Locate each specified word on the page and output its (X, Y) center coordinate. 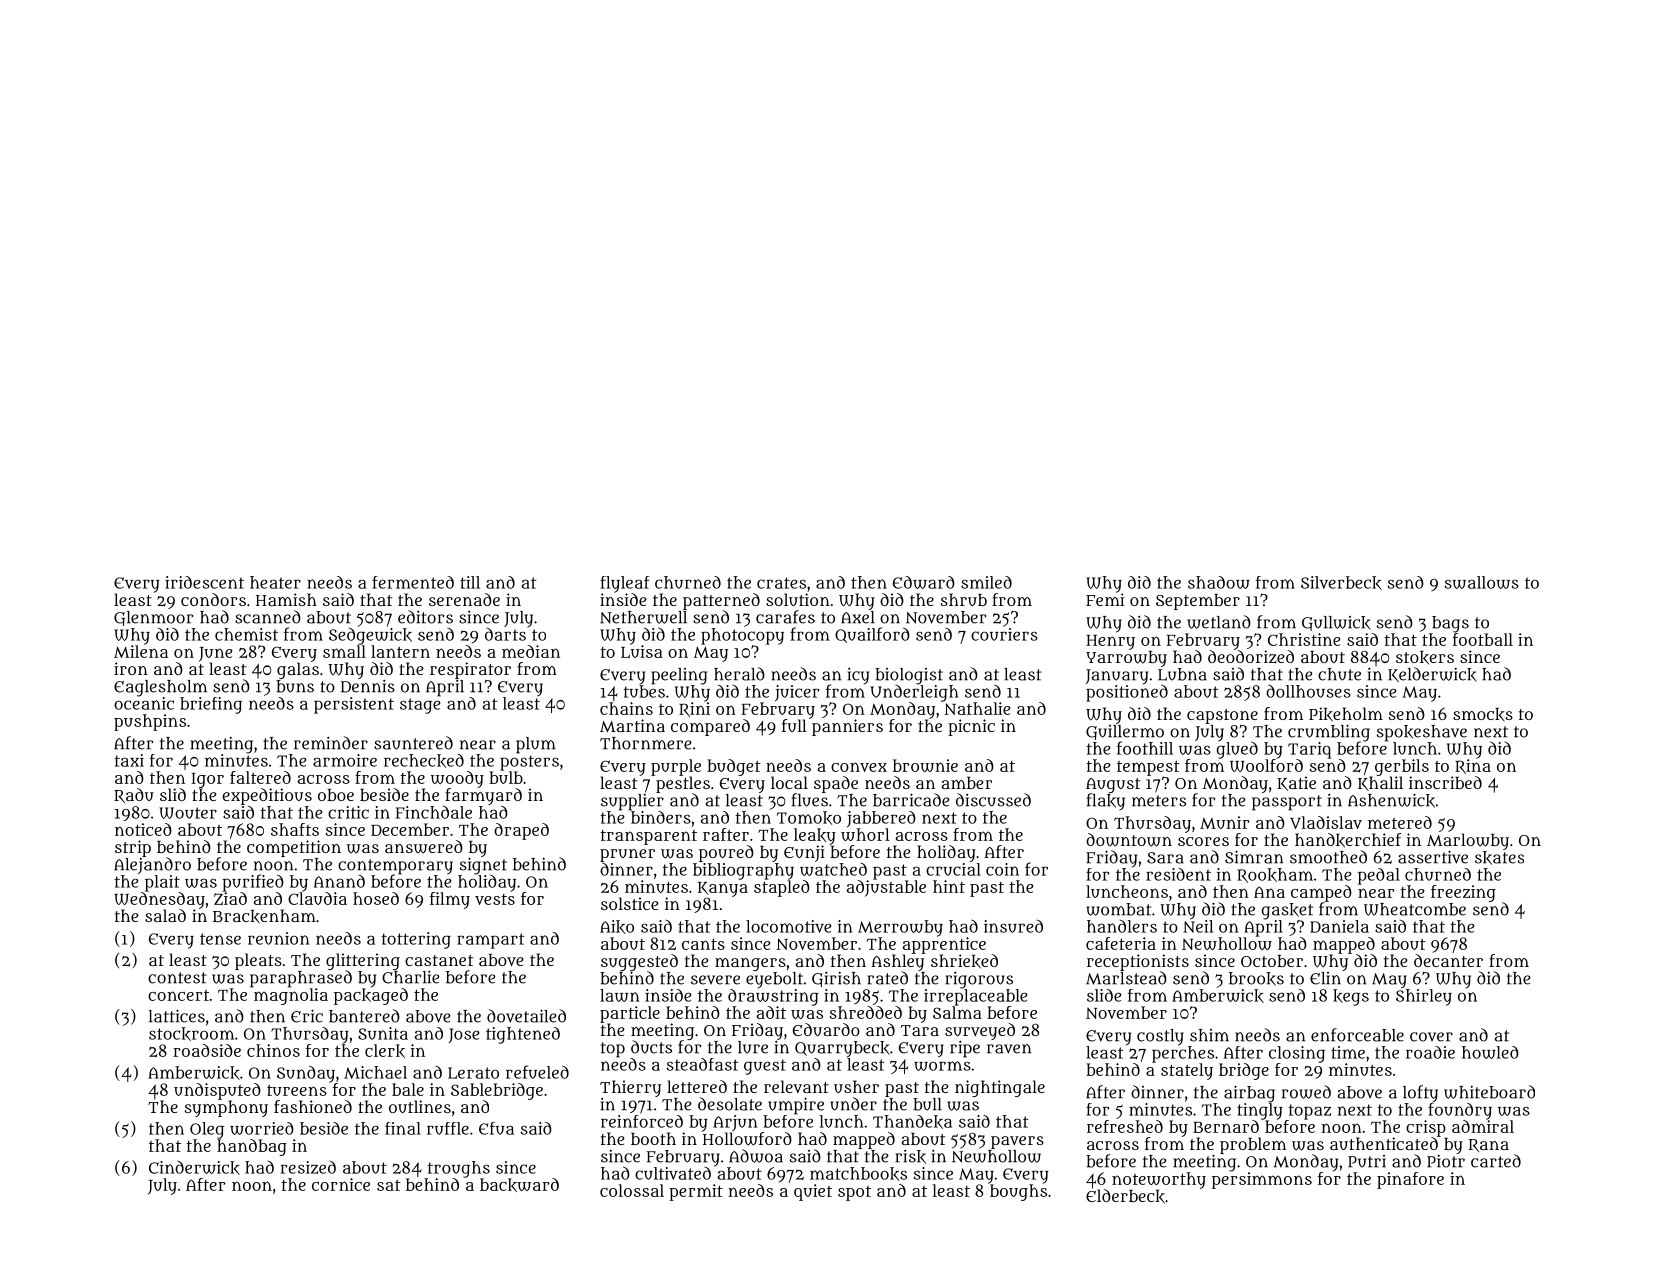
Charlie (411, 977)
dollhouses (1308, 691)
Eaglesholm (160, 688)
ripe (965, 1049)
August (1113, 785)
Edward (924, 582)
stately (1187, 1071)
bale (408, 1089)
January (1117, 677)
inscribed (1445, 782)
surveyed (980, 1031)
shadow (1219, 582)
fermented (413, 582)
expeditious (267, 796)
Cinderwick (194, 1167)
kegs (1351, 997)
